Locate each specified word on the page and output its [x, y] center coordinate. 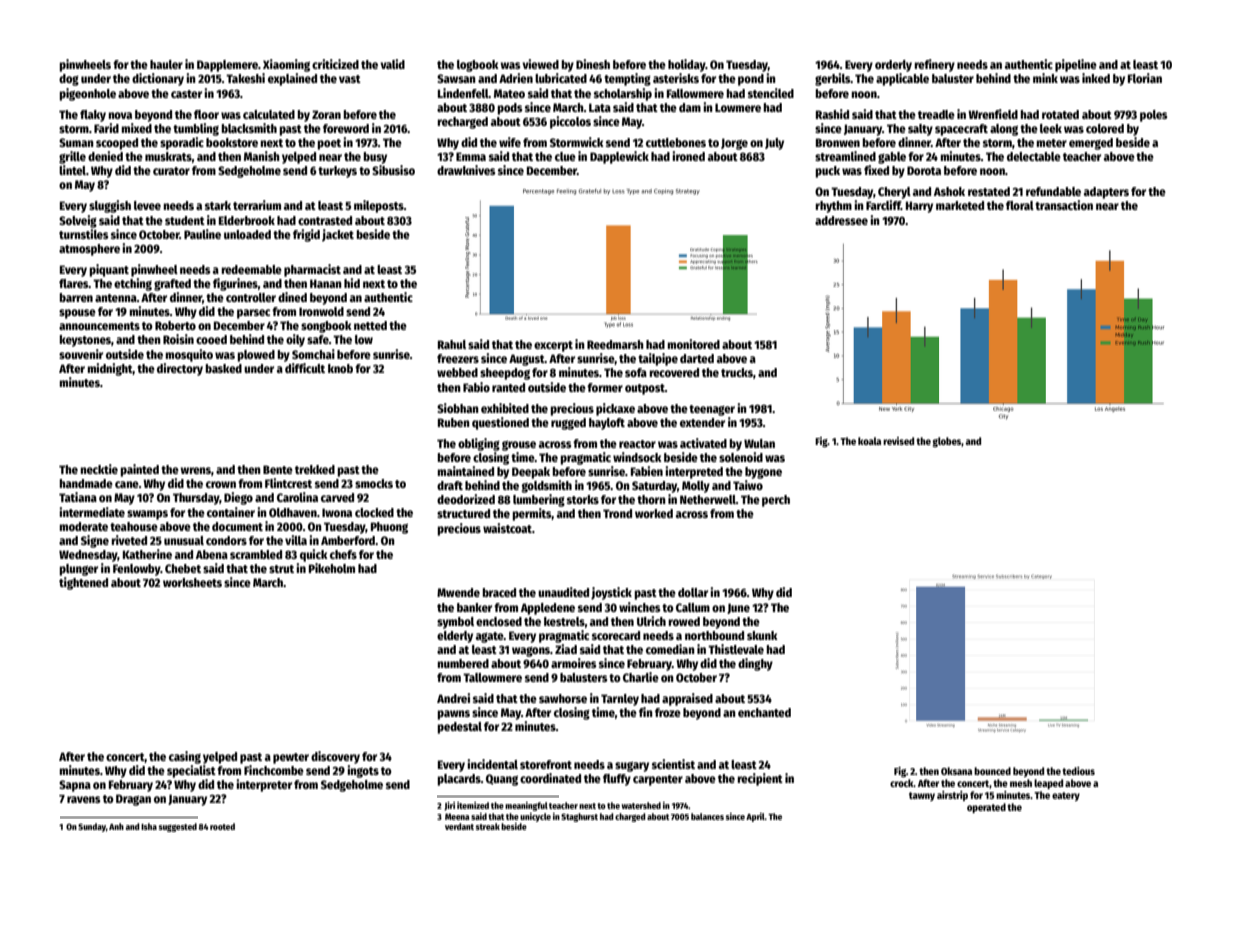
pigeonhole [87, 94]
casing [185, 757]
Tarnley [620, 700]
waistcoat [507, 528]
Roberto [175, 325]
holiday [687, 65]
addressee [841, 220]
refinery [934, 65]
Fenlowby [136, 570]
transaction [1064, 205]
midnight [110, 369]
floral [1020, 205]
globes [947, 442]
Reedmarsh [615, 344]
